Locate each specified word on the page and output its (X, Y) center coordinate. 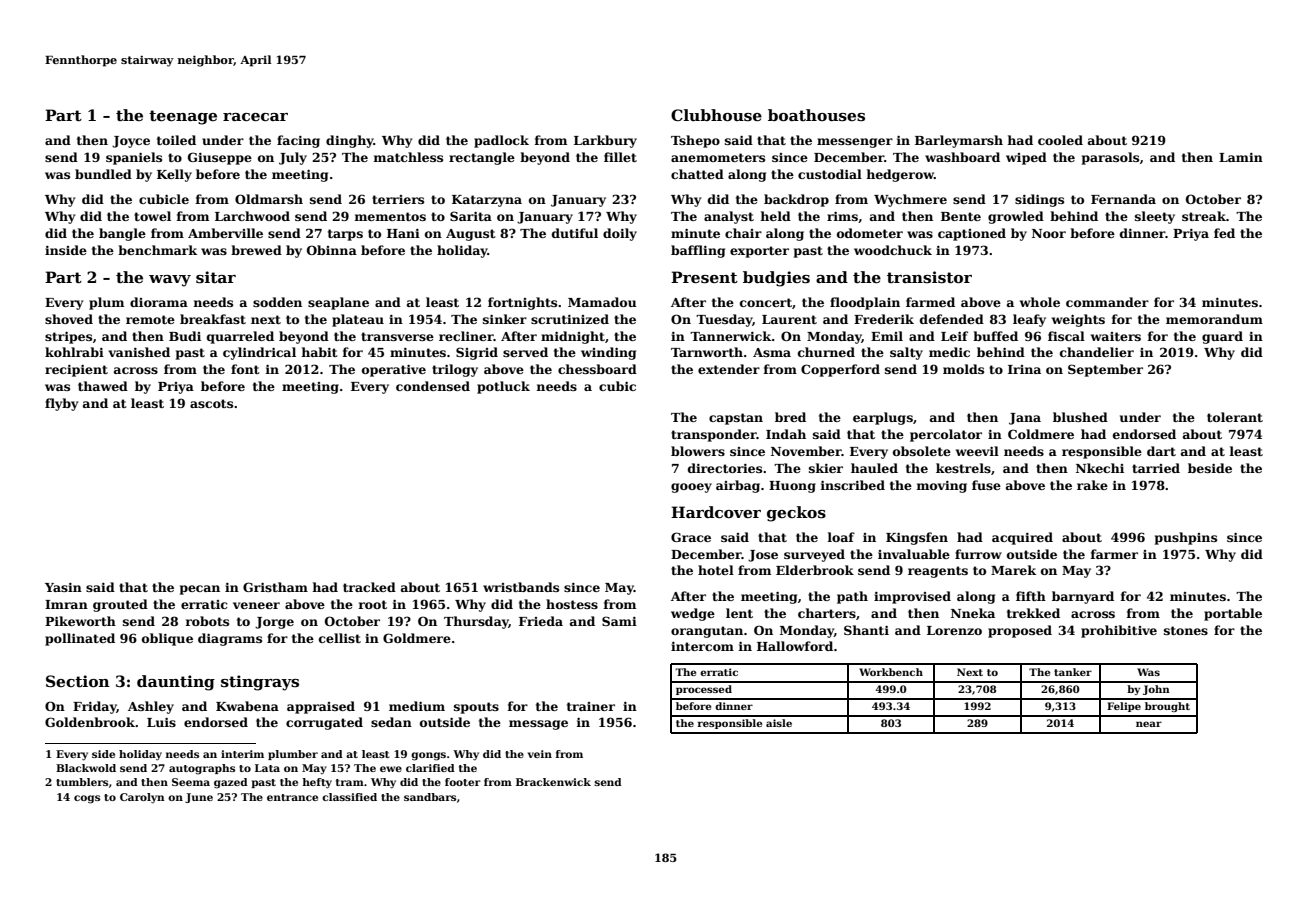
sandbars (430, 797)
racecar (255, 117)
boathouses (816, 115)
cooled (1060, 140)
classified (349, 797)
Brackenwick (553, 782)
